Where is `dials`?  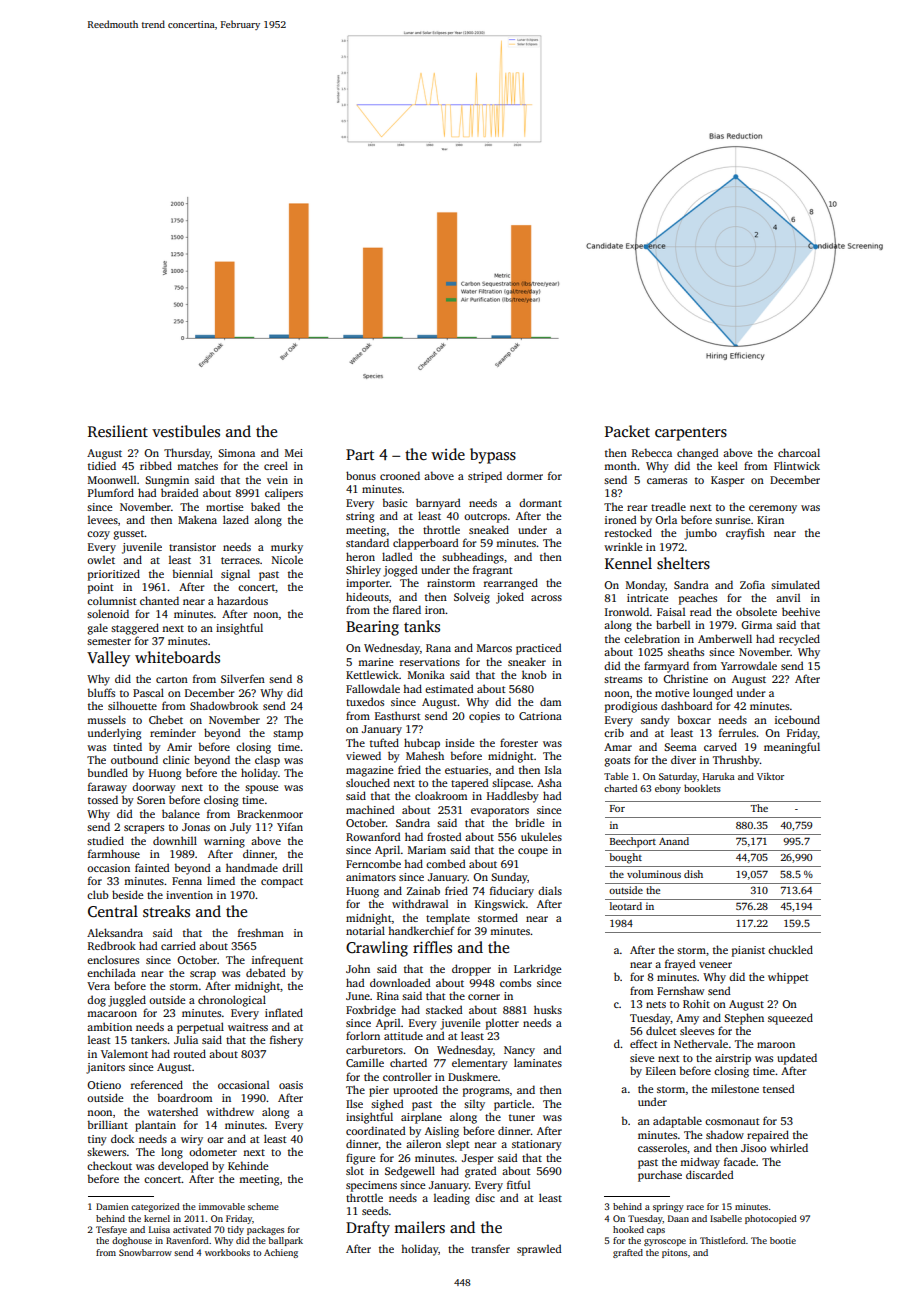 dials is located at coordinates (550, 890).
